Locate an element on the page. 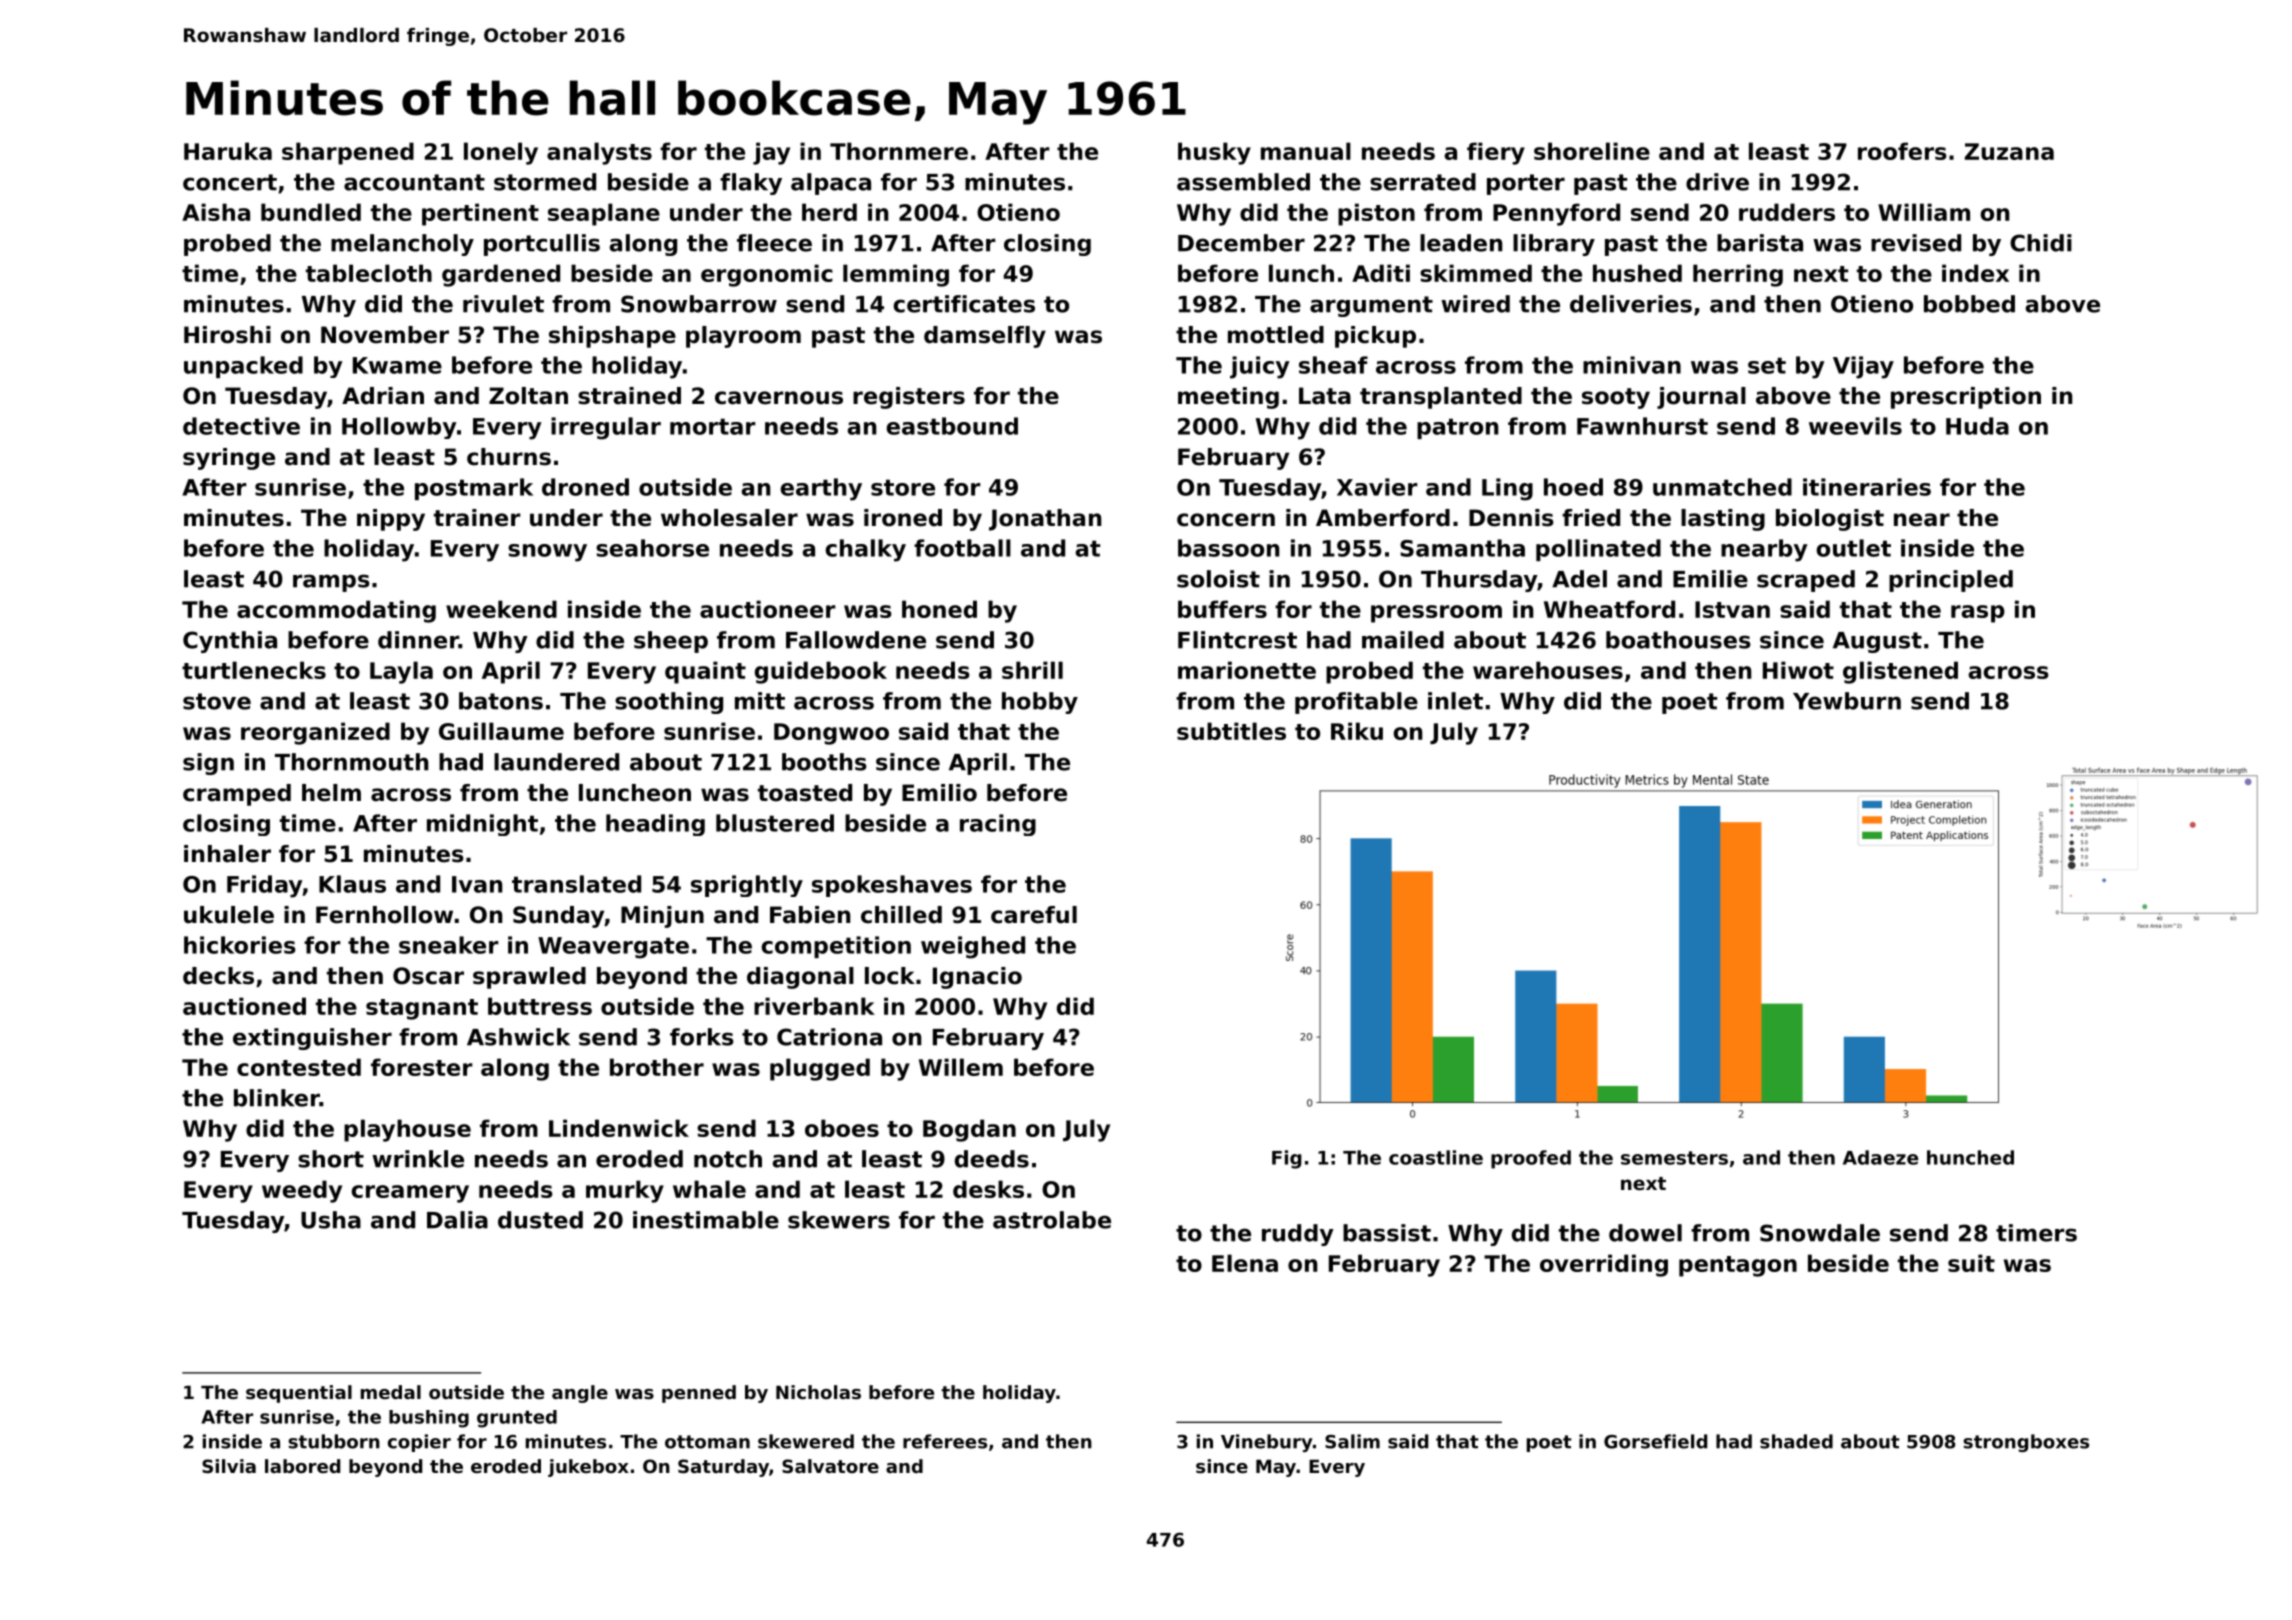 This document has width=2292, height=1620. careful is located at coordinates (1034, 915).
